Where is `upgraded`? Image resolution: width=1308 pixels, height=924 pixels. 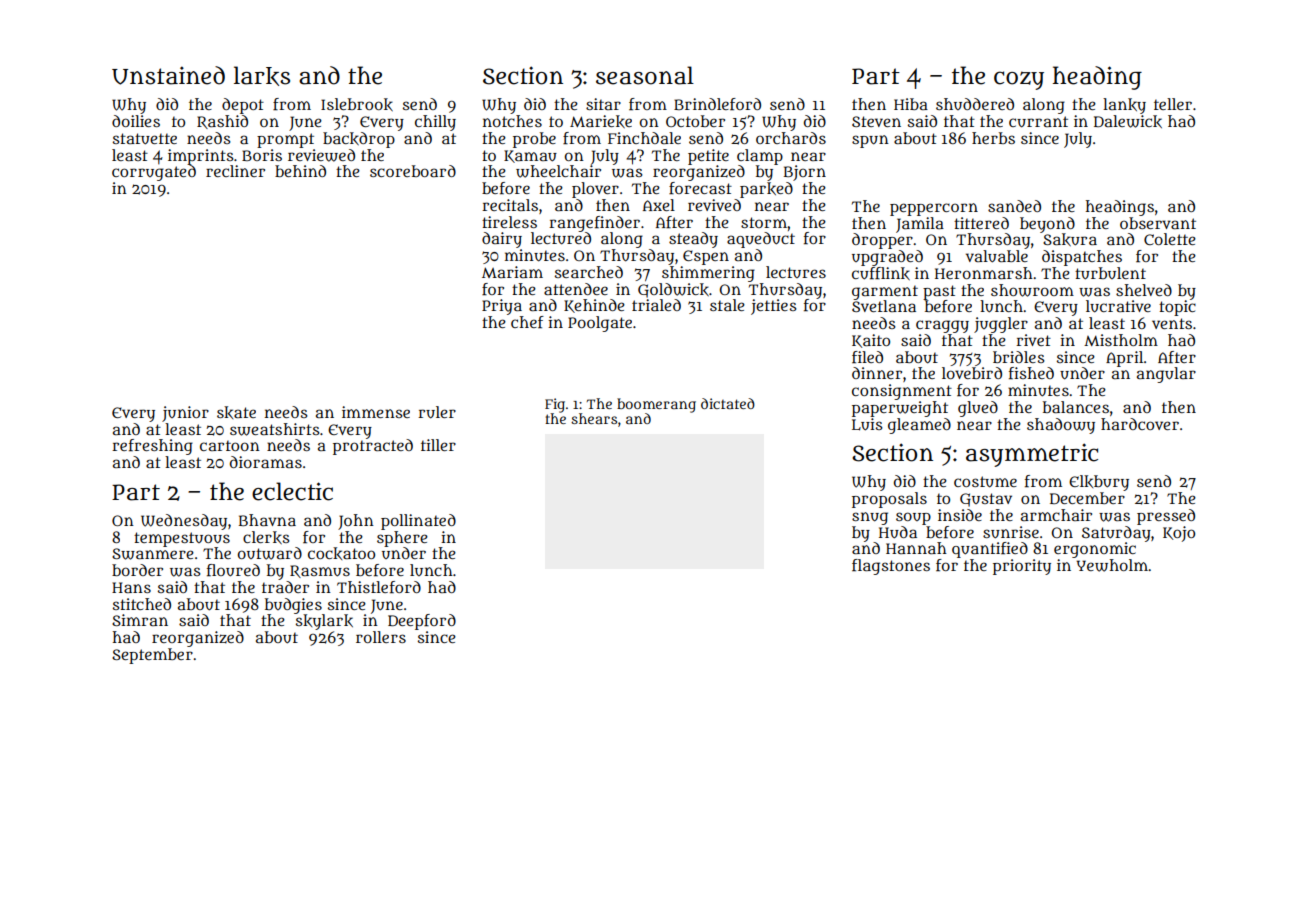 upgraded is located at coordinates (887, 258).
